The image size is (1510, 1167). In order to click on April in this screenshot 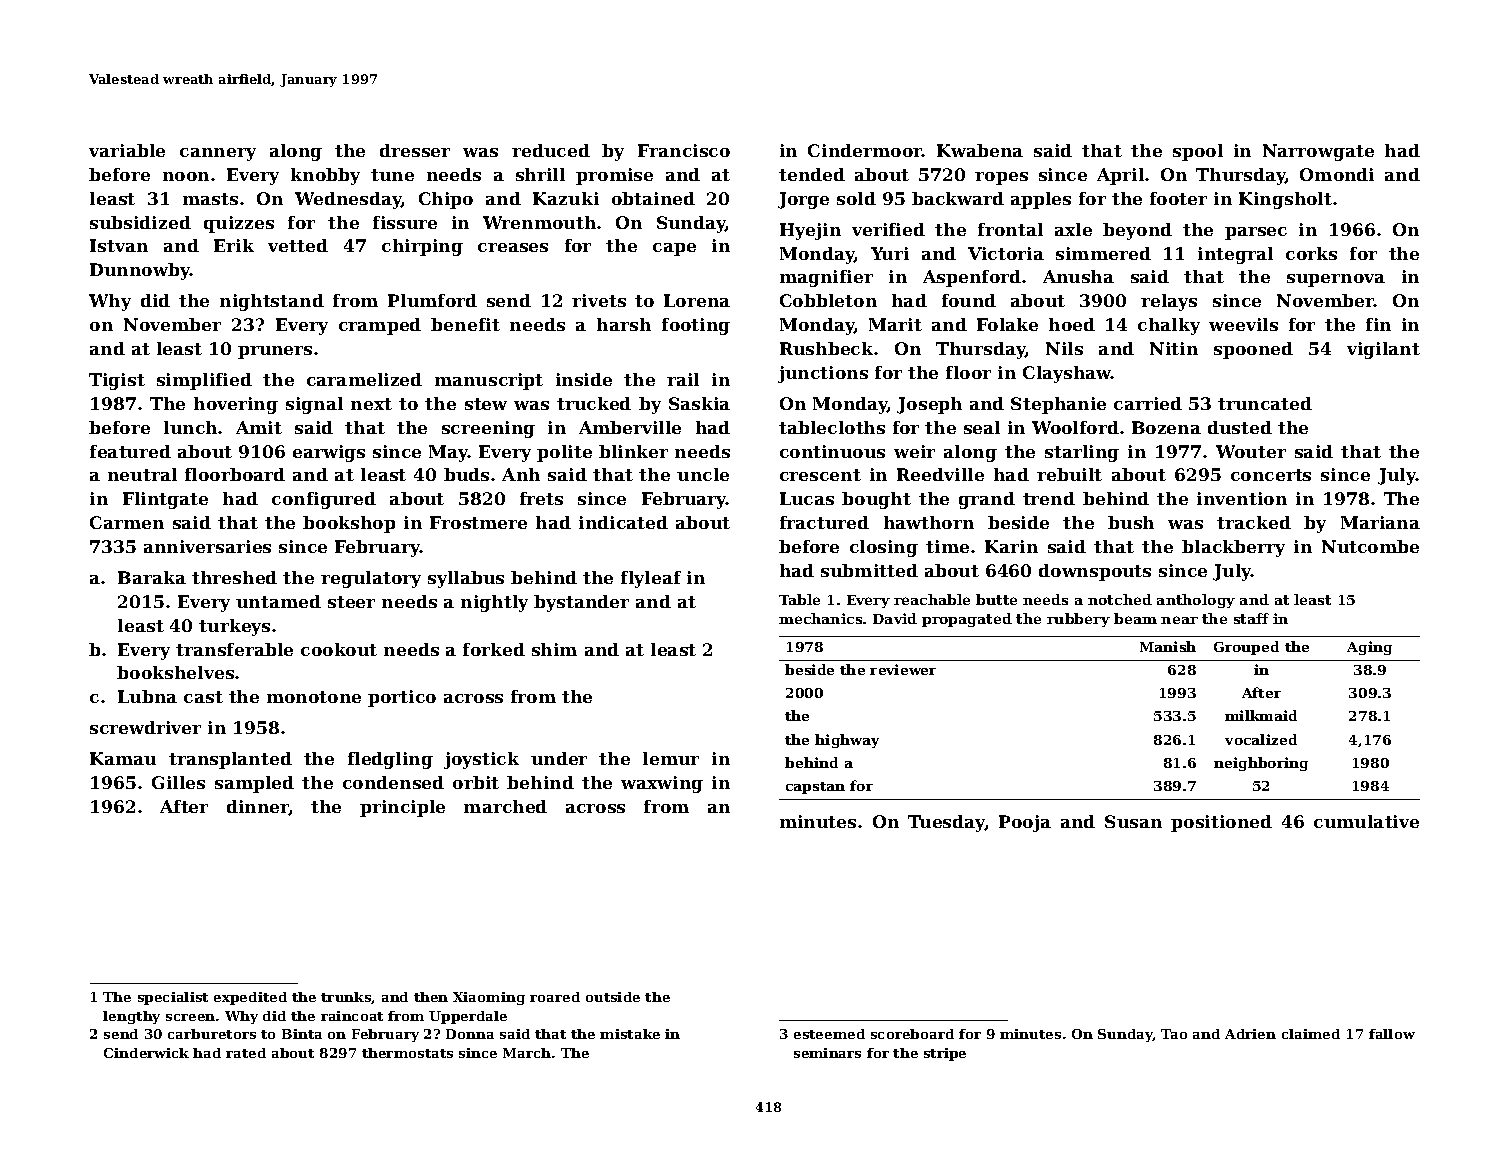, I will do `click(1120, 176)`.
